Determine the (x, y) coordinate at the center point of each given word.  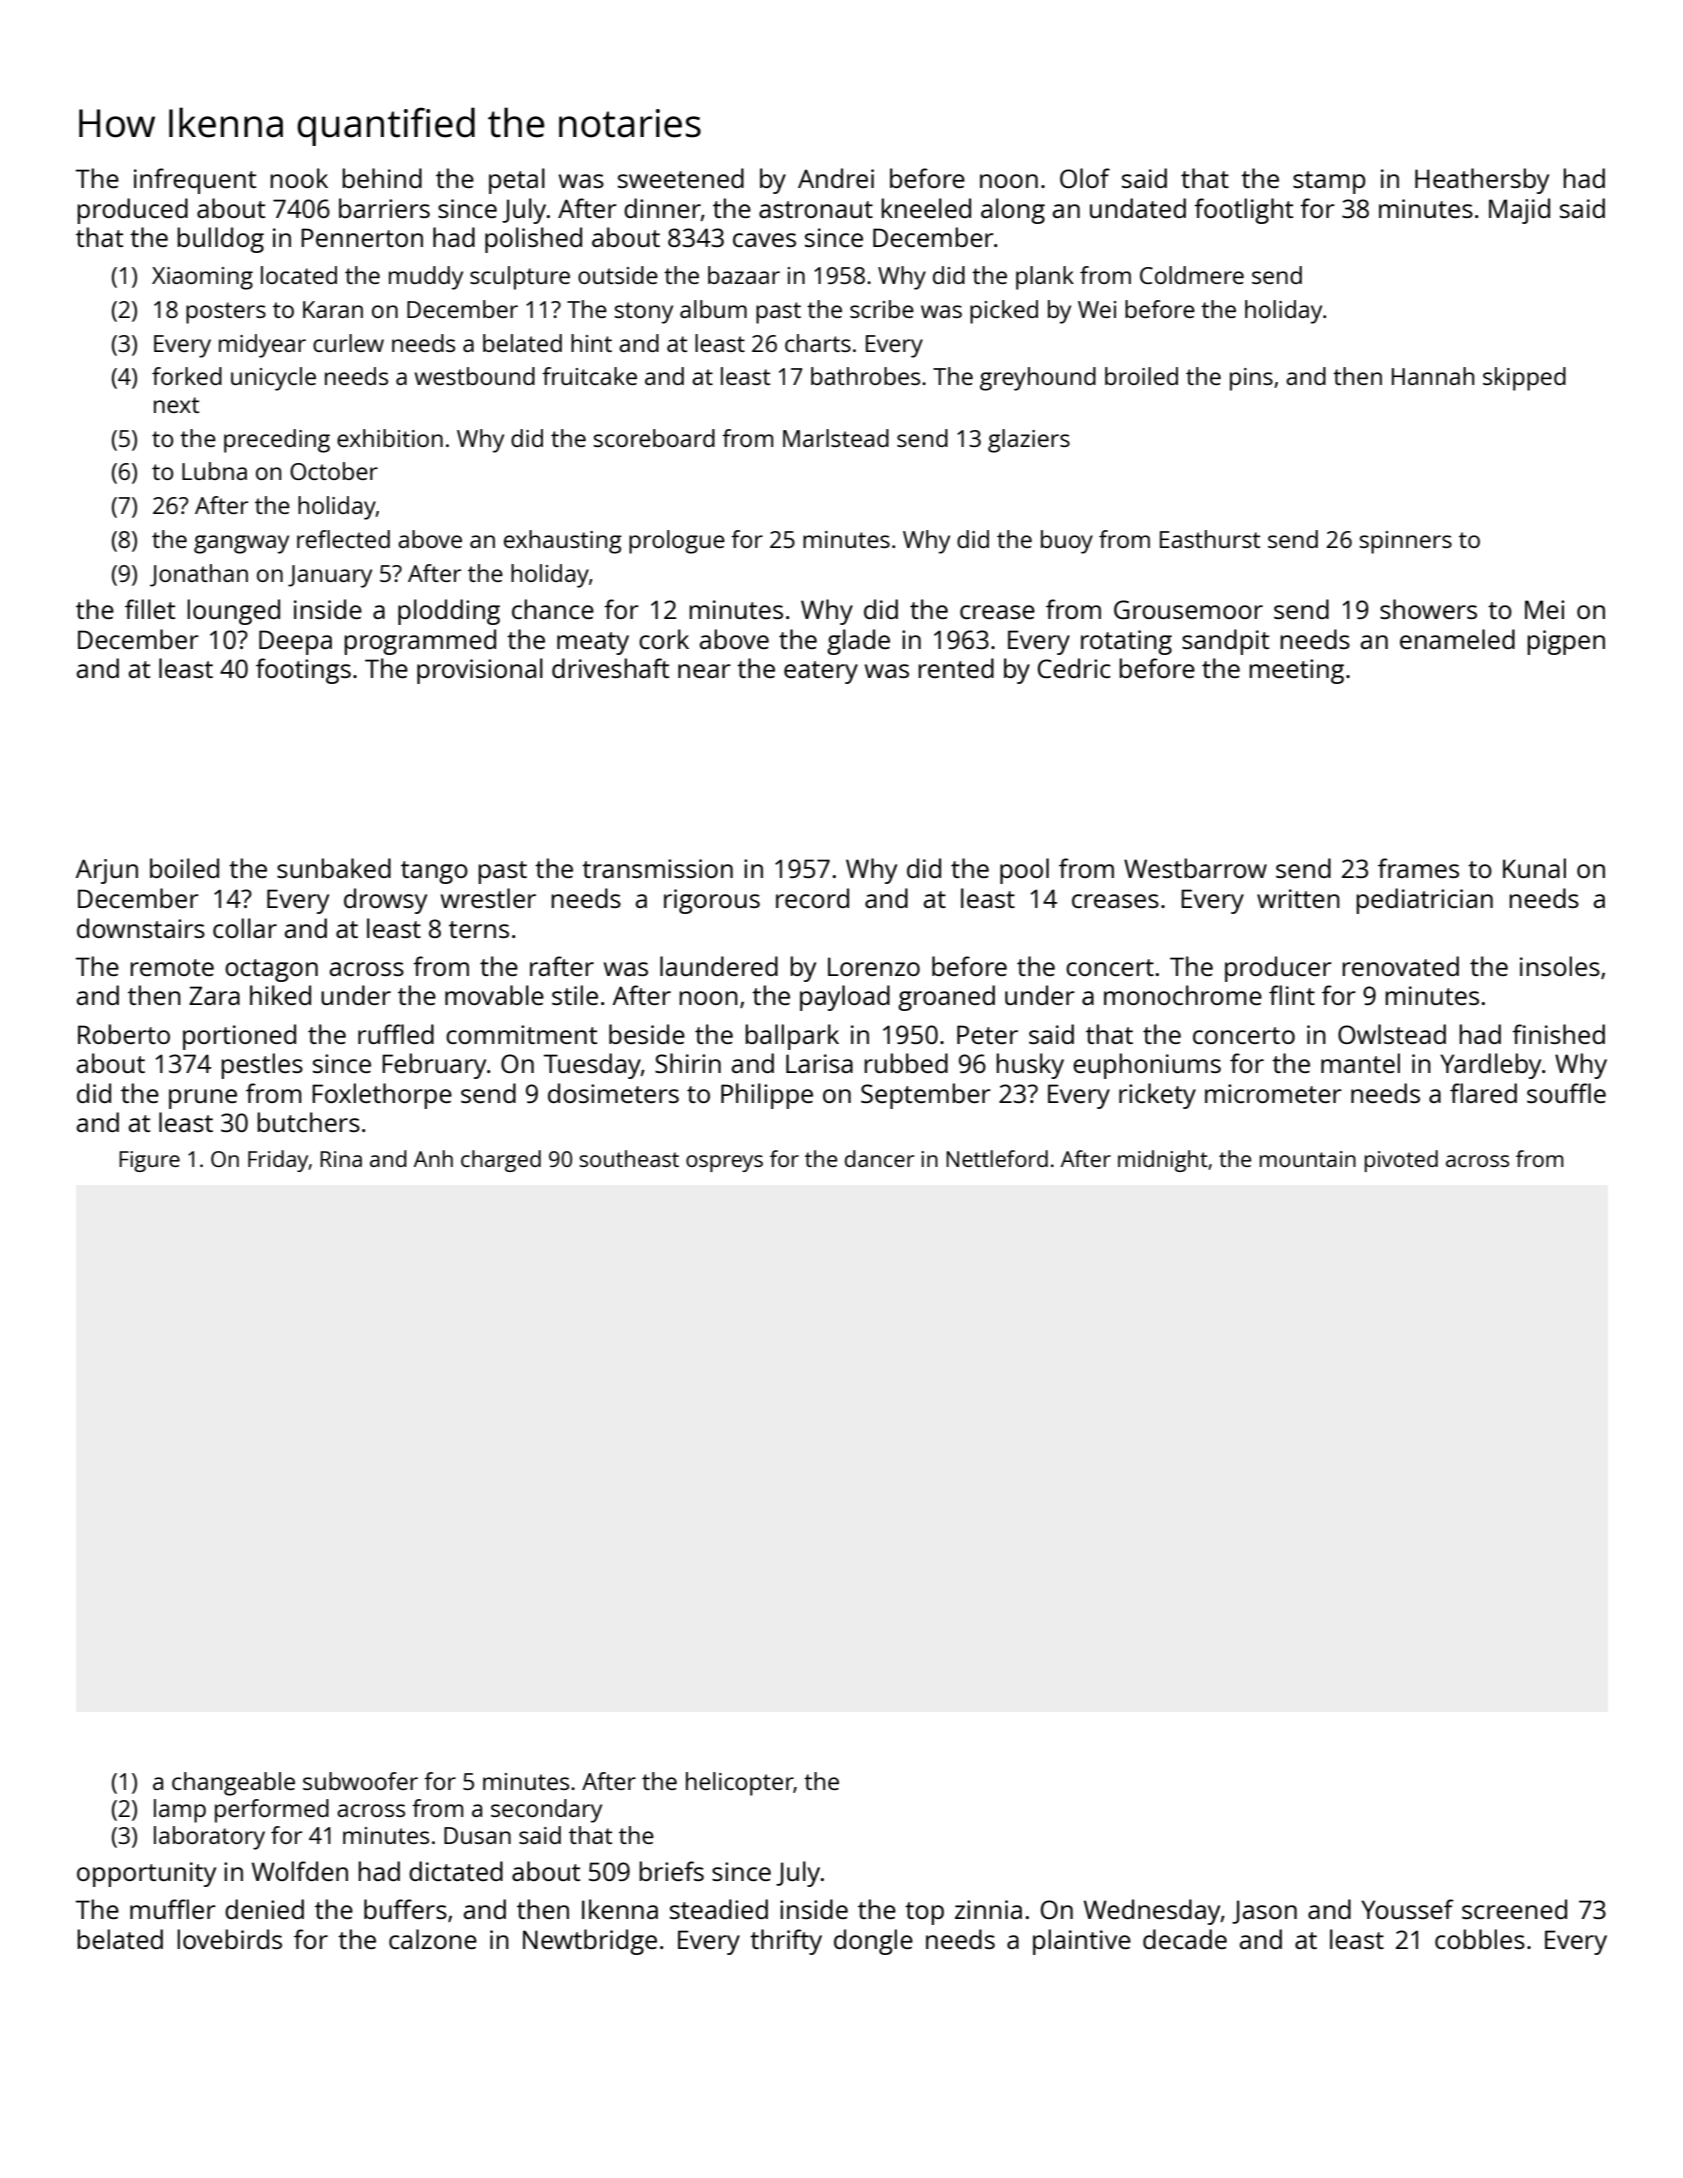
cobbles (1480, 1939)
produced (132, 211)
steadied (719, 1909)
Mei (1544, 609)
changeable (233, 1784)
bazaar (744, 275)
